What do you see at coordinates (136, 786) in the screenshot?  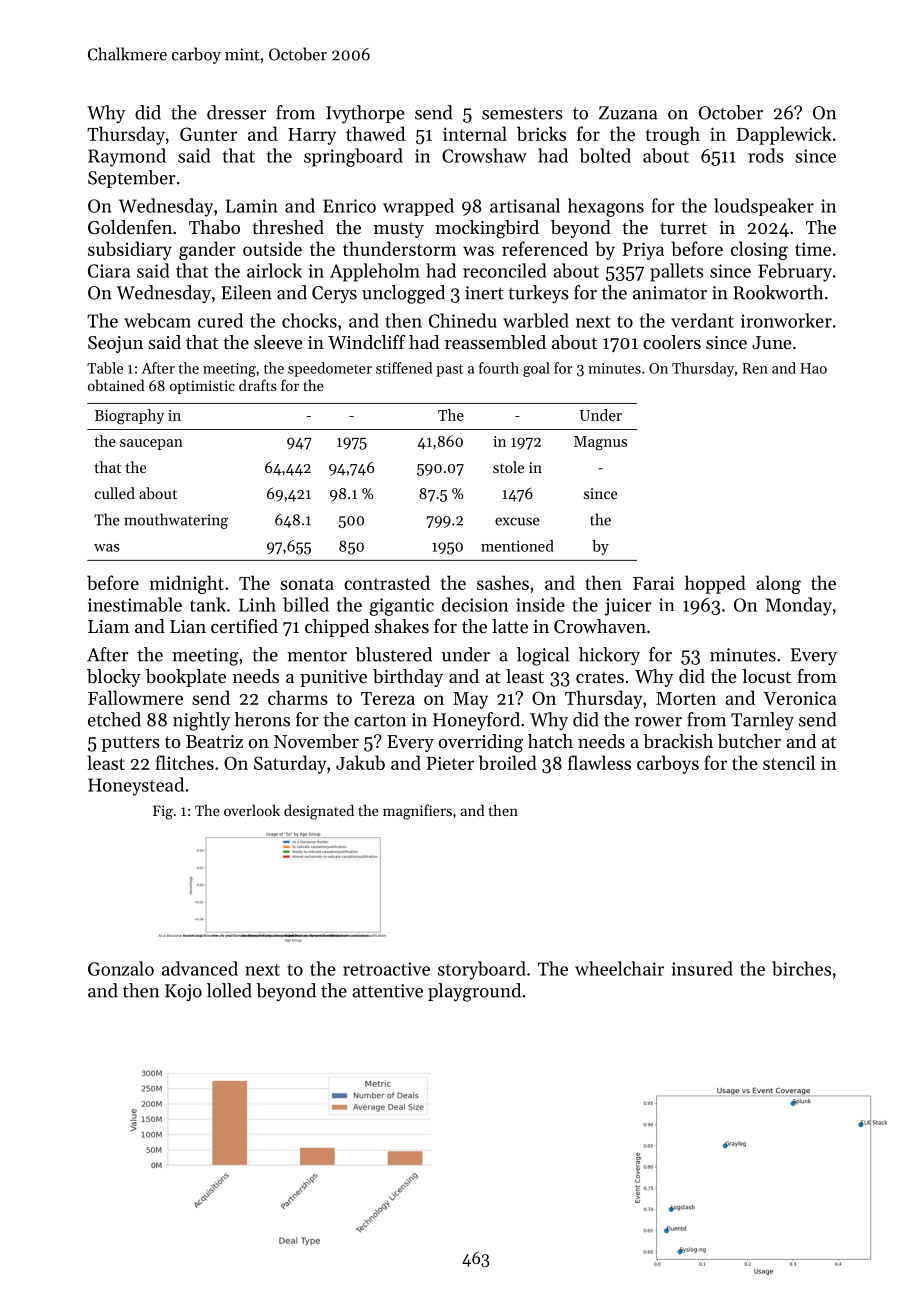 I see `Honeystead` at bounding box center [136, 786].
